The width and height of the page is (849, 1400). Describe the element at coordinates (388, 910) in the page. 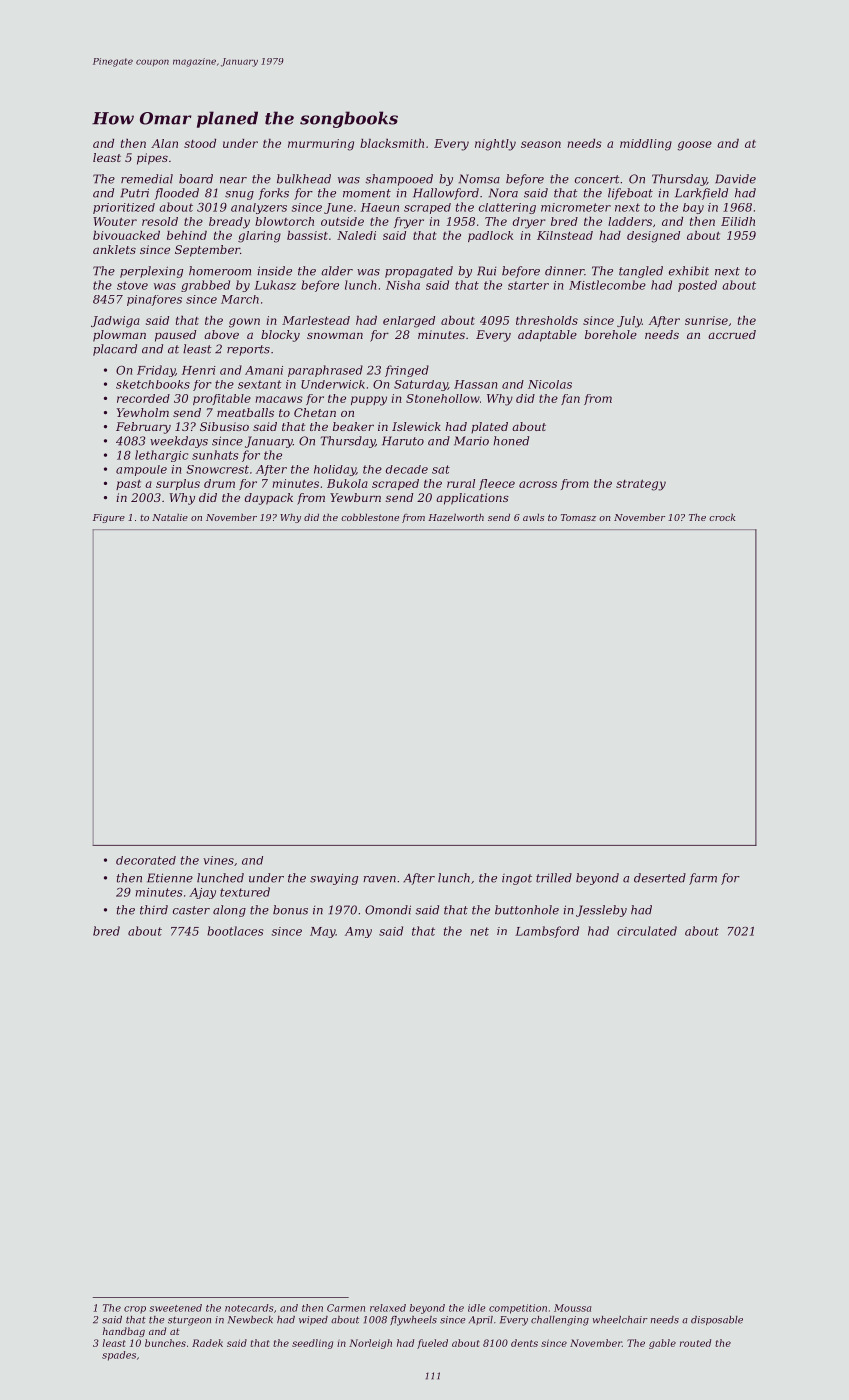

I see `Omondi` at that location.
